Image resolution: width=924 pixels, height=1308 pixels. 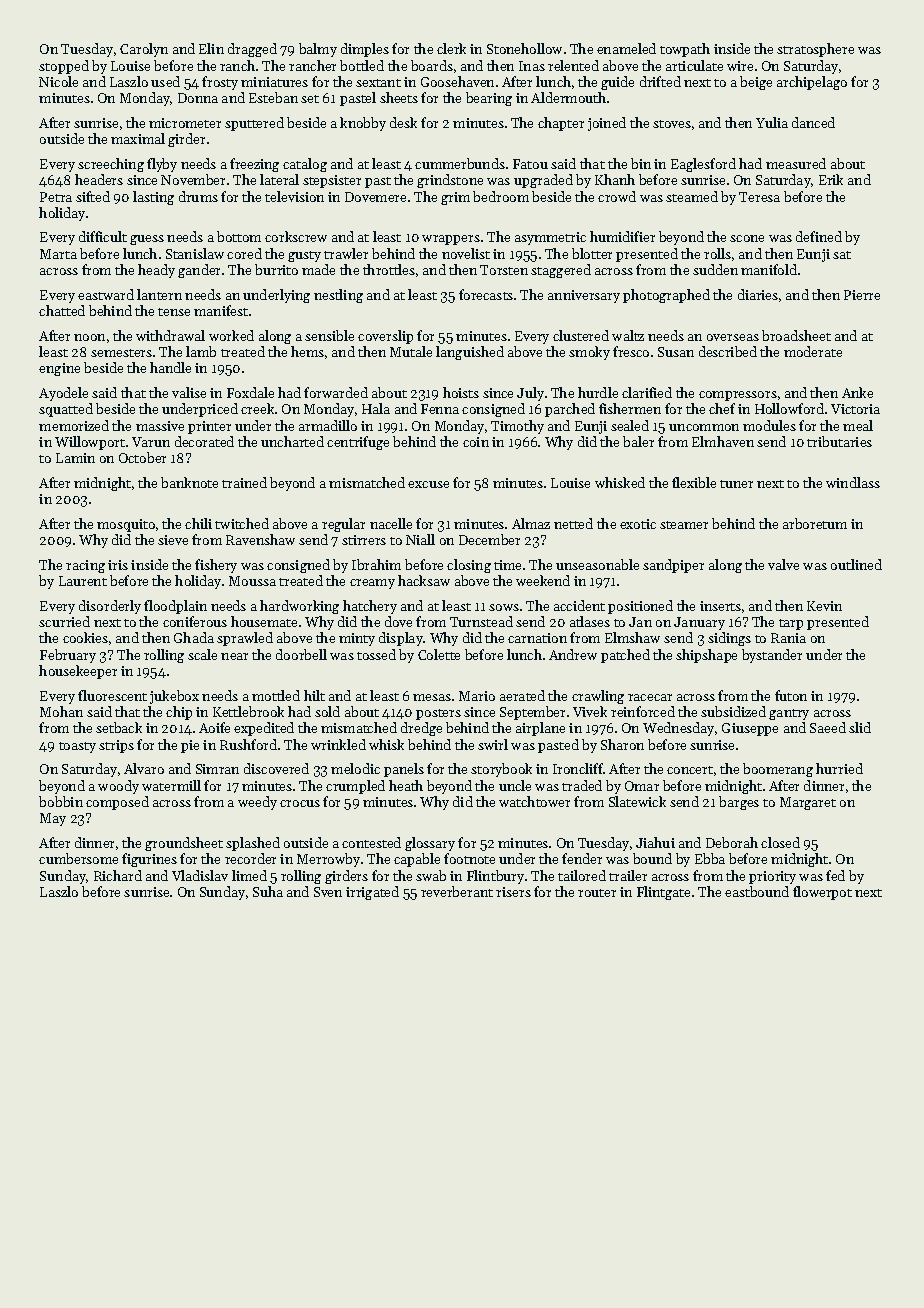 What do you see at coordinates (424, 580) in the document?
I see `hacksaw` at bounding box center [424, 580].
